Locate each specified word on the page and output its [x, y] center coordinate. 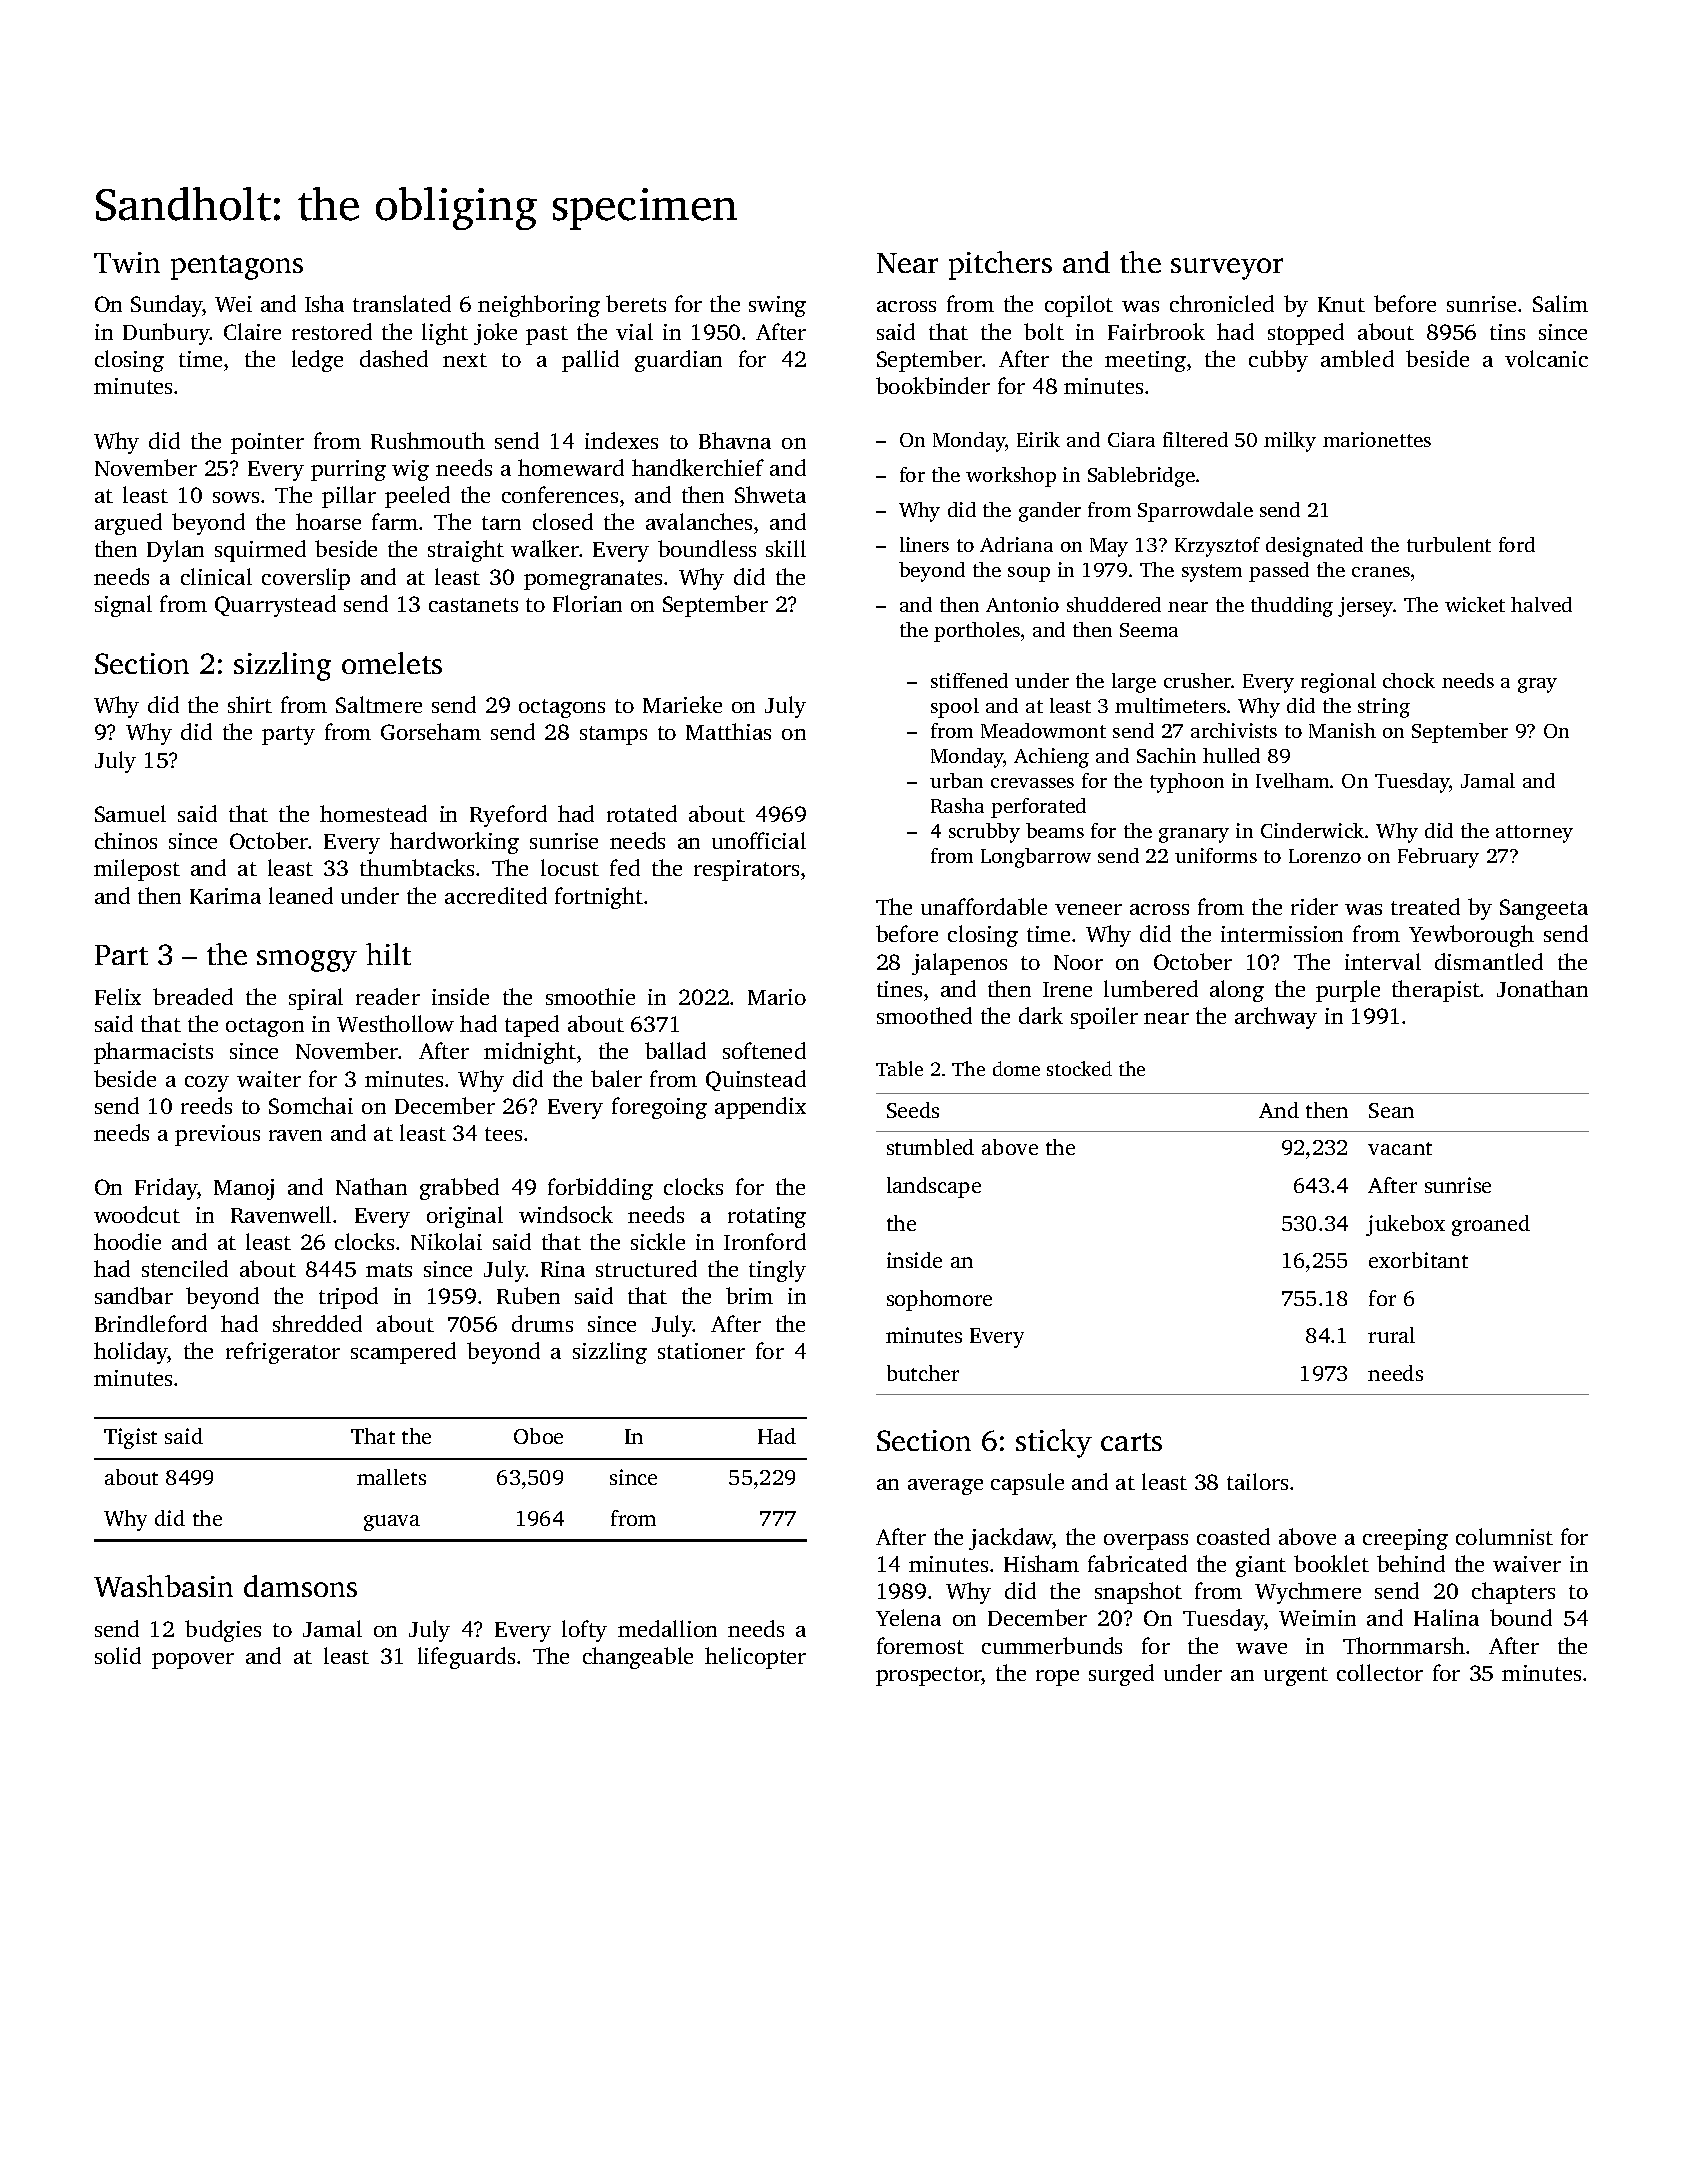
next [465, 360]
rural [1391, 1335]
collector [1380, 1672]
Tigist [130, 1438]
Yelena [908, 1617]
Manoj [244, 1189]
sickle [658, 1241]
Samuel [130, 813]
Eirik [1038, 439]
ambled [1357, 358]
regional [1338, 683]
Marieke [682, 704]
